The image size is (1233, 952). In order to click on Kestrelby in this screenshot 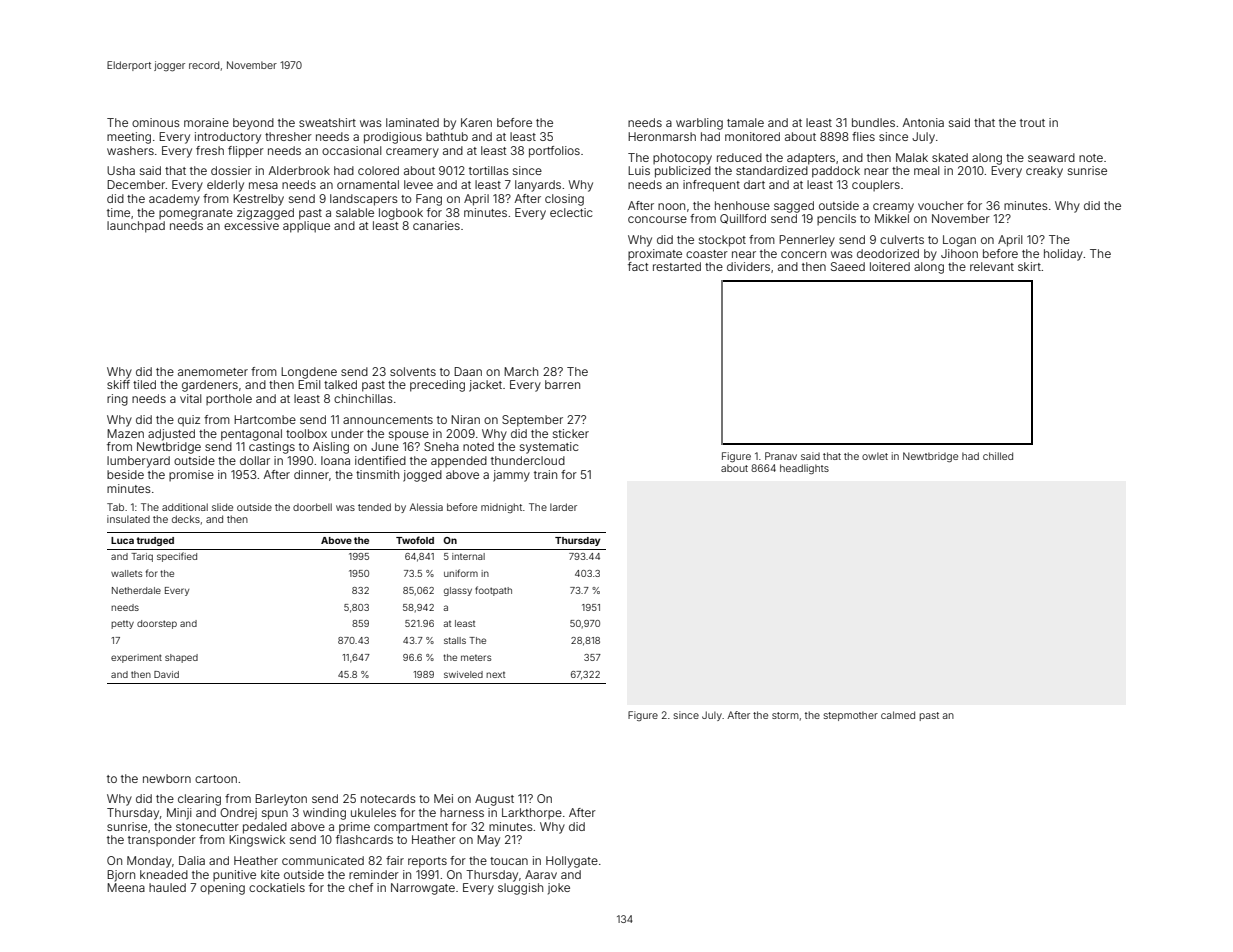, I will do `click(258, 200)`.
